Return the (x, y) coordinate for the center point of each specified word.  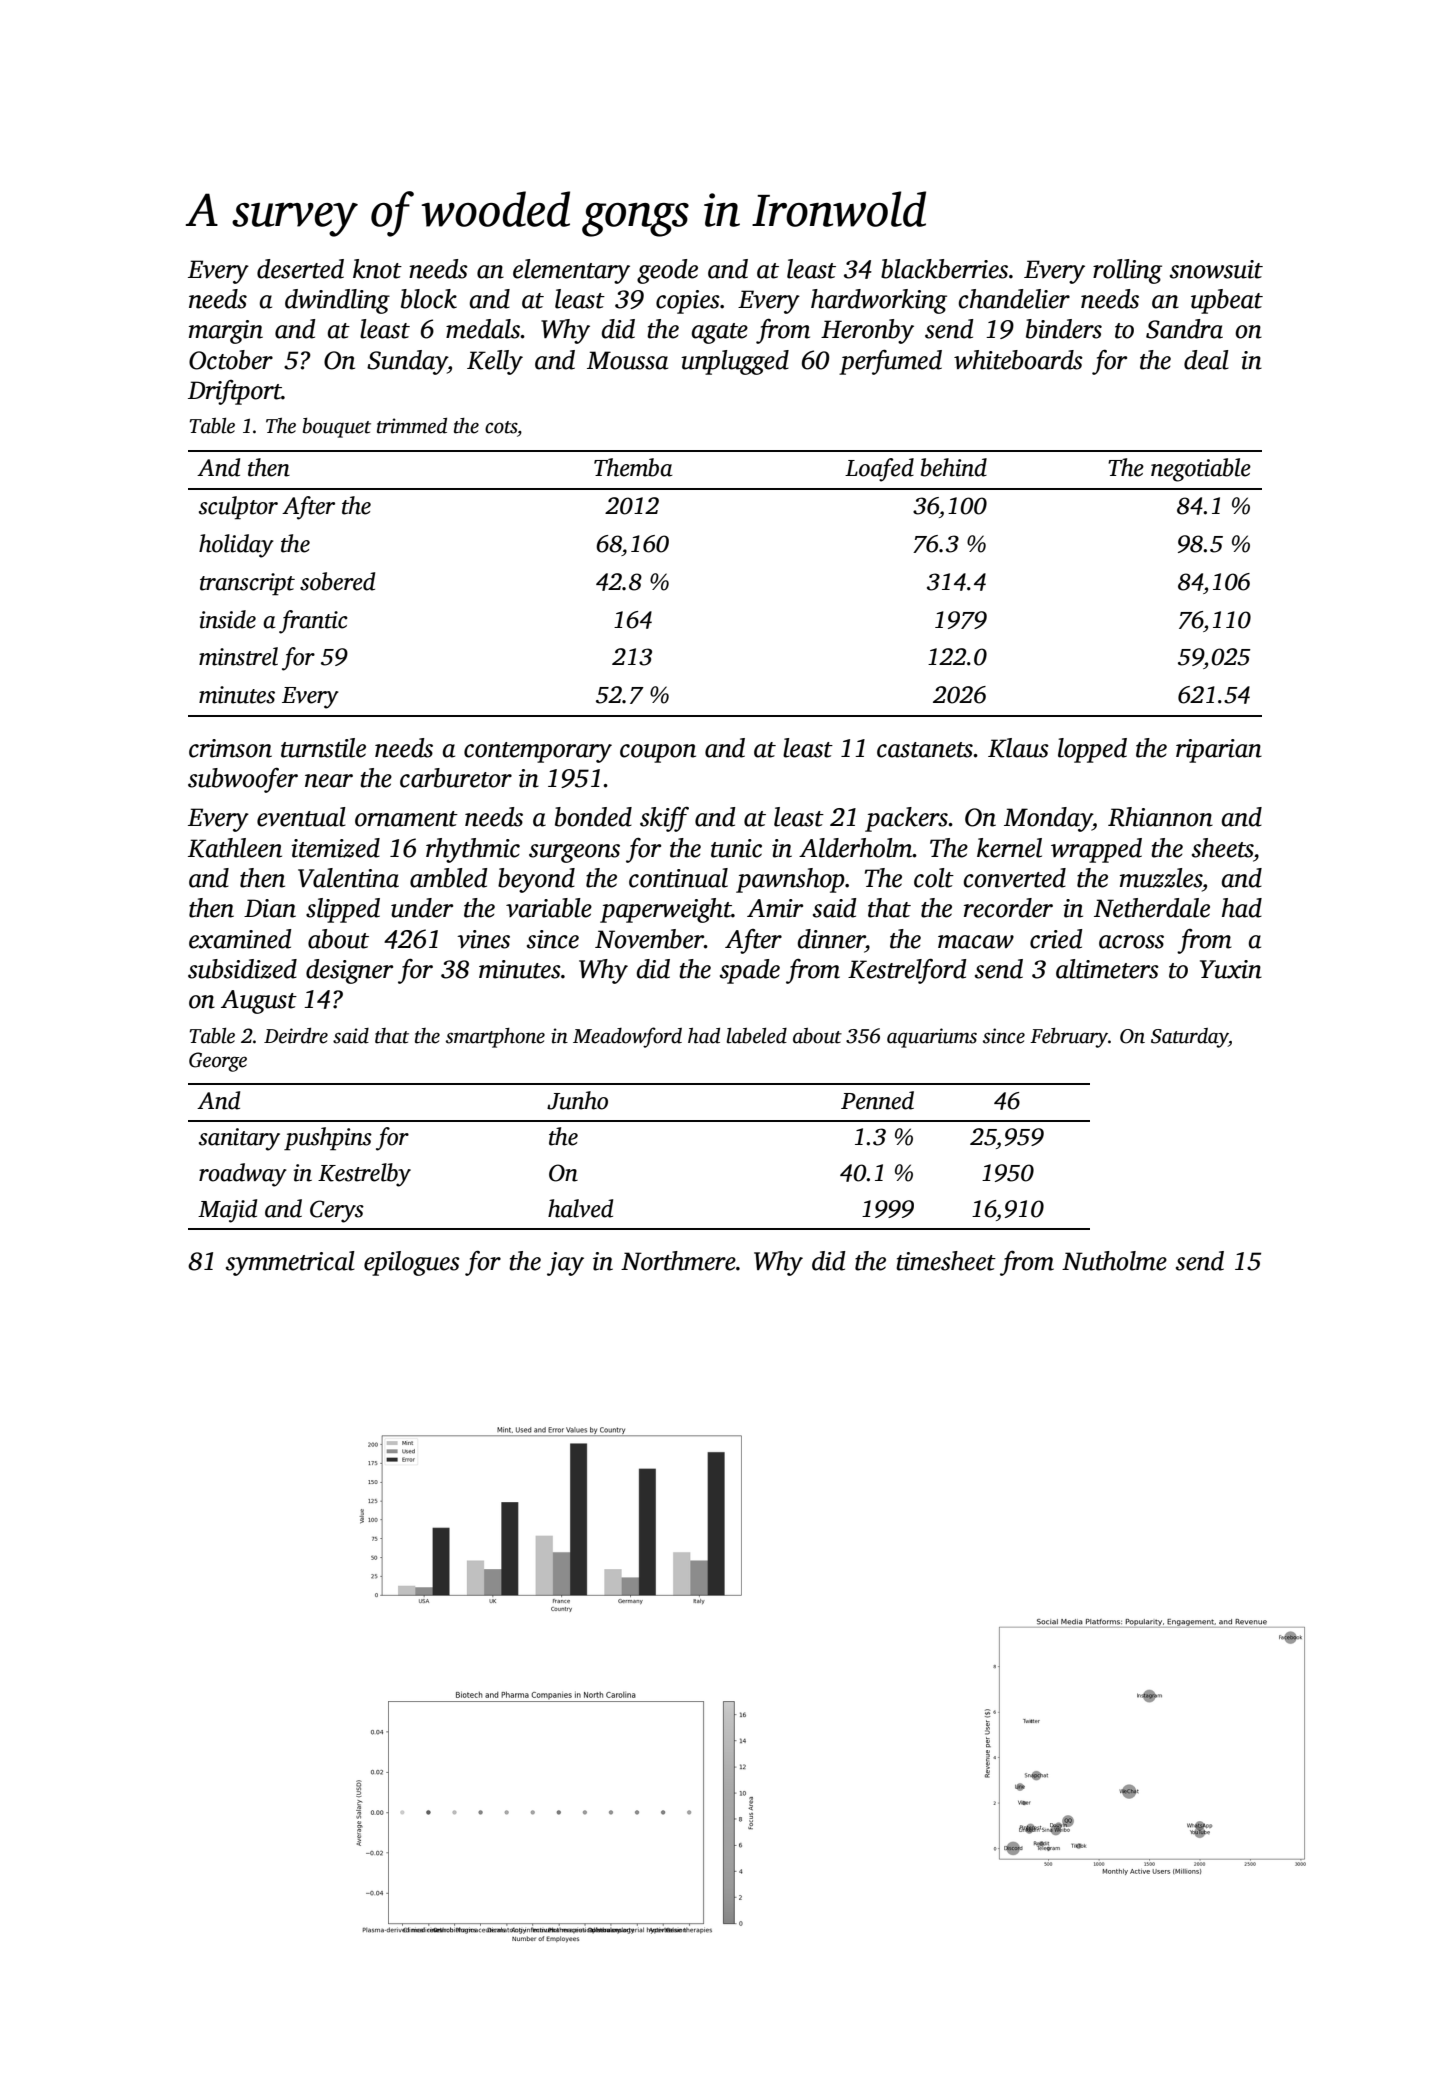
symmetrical (290, 1263)
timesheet (946, 1261)
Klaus (1018, 748)
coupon (658, 753)
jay (565, 1264)
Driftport (235, 392)
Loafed (879, 470)
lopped (1092, 750)
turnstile (323, 748)
